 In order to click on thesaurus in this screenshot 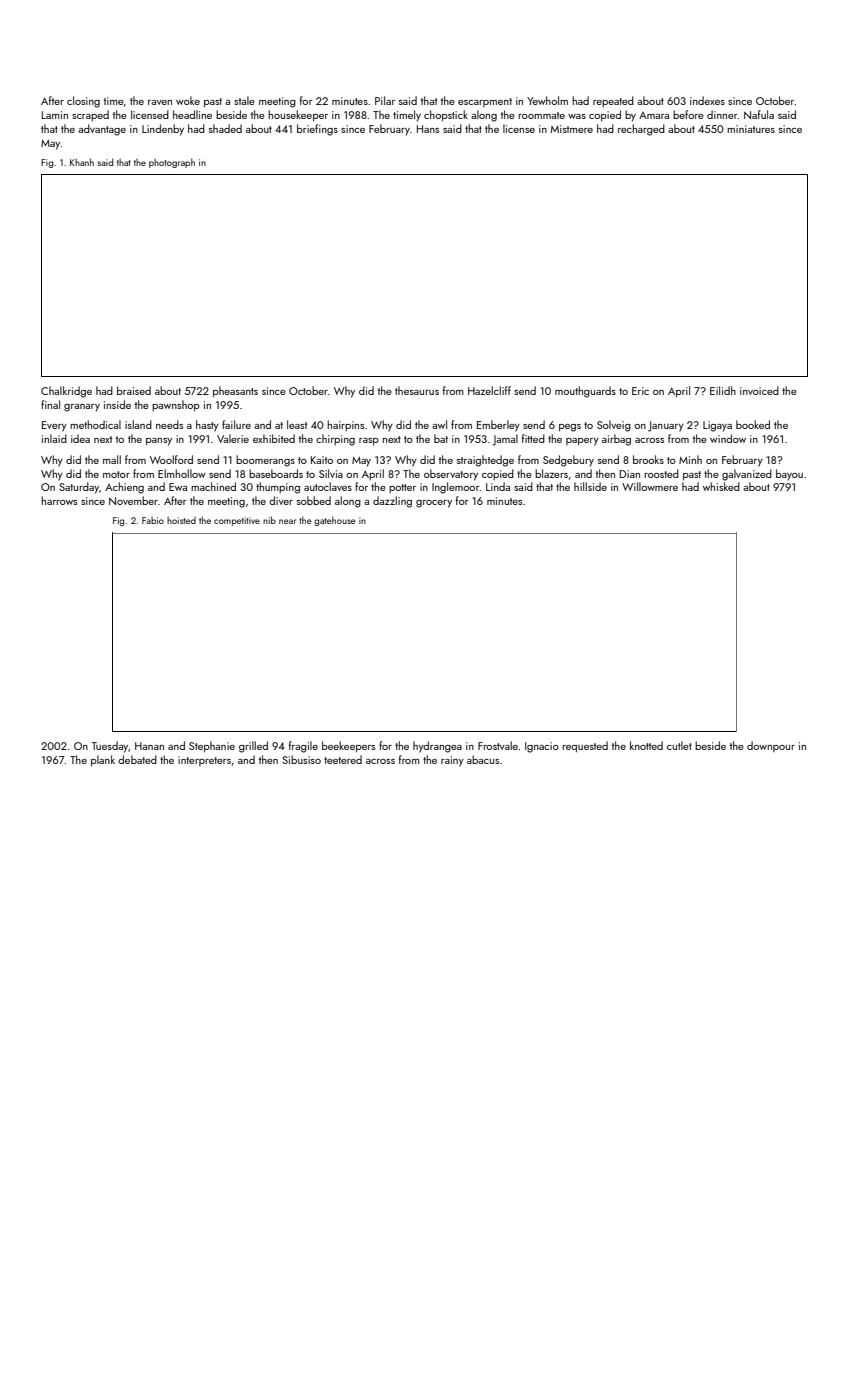, I will do `click(417, 390)`.
